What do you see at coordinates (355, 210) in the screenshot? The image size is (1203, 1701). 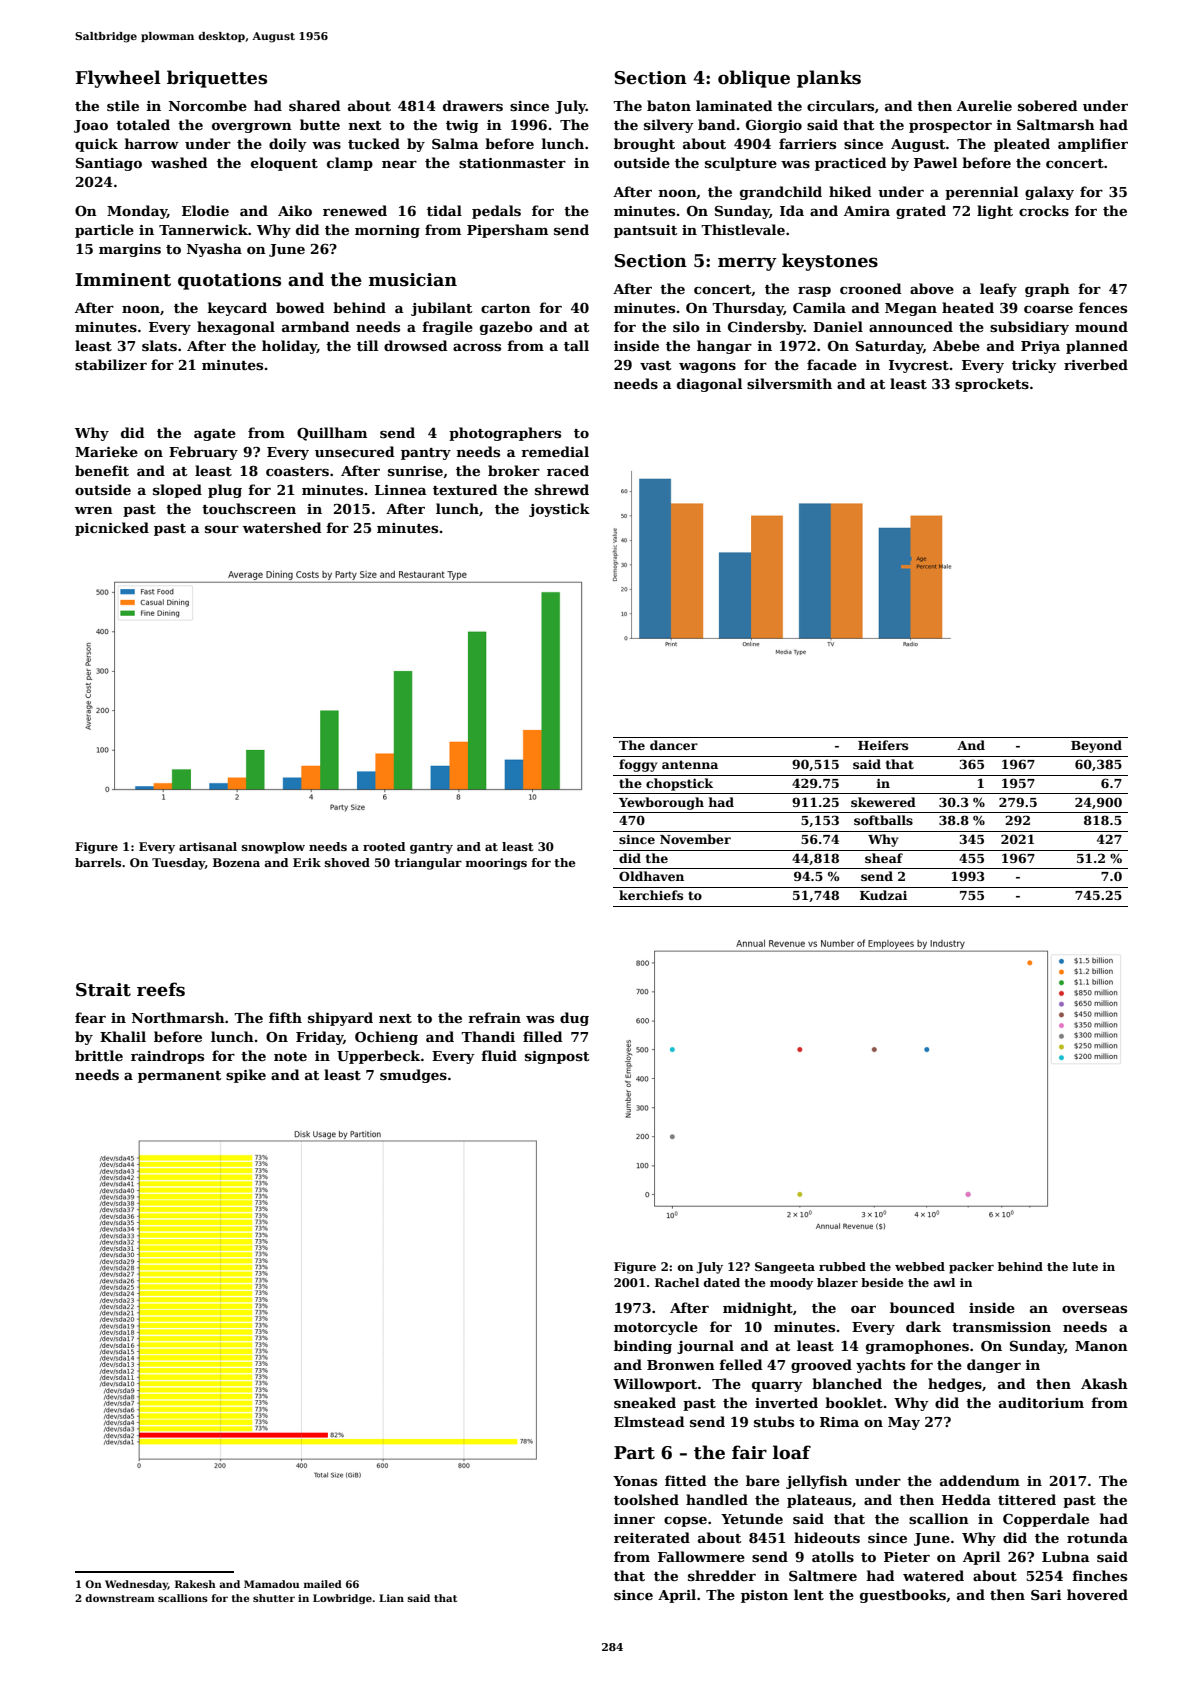 I see `renewed` at bounding box center [355, 210].
